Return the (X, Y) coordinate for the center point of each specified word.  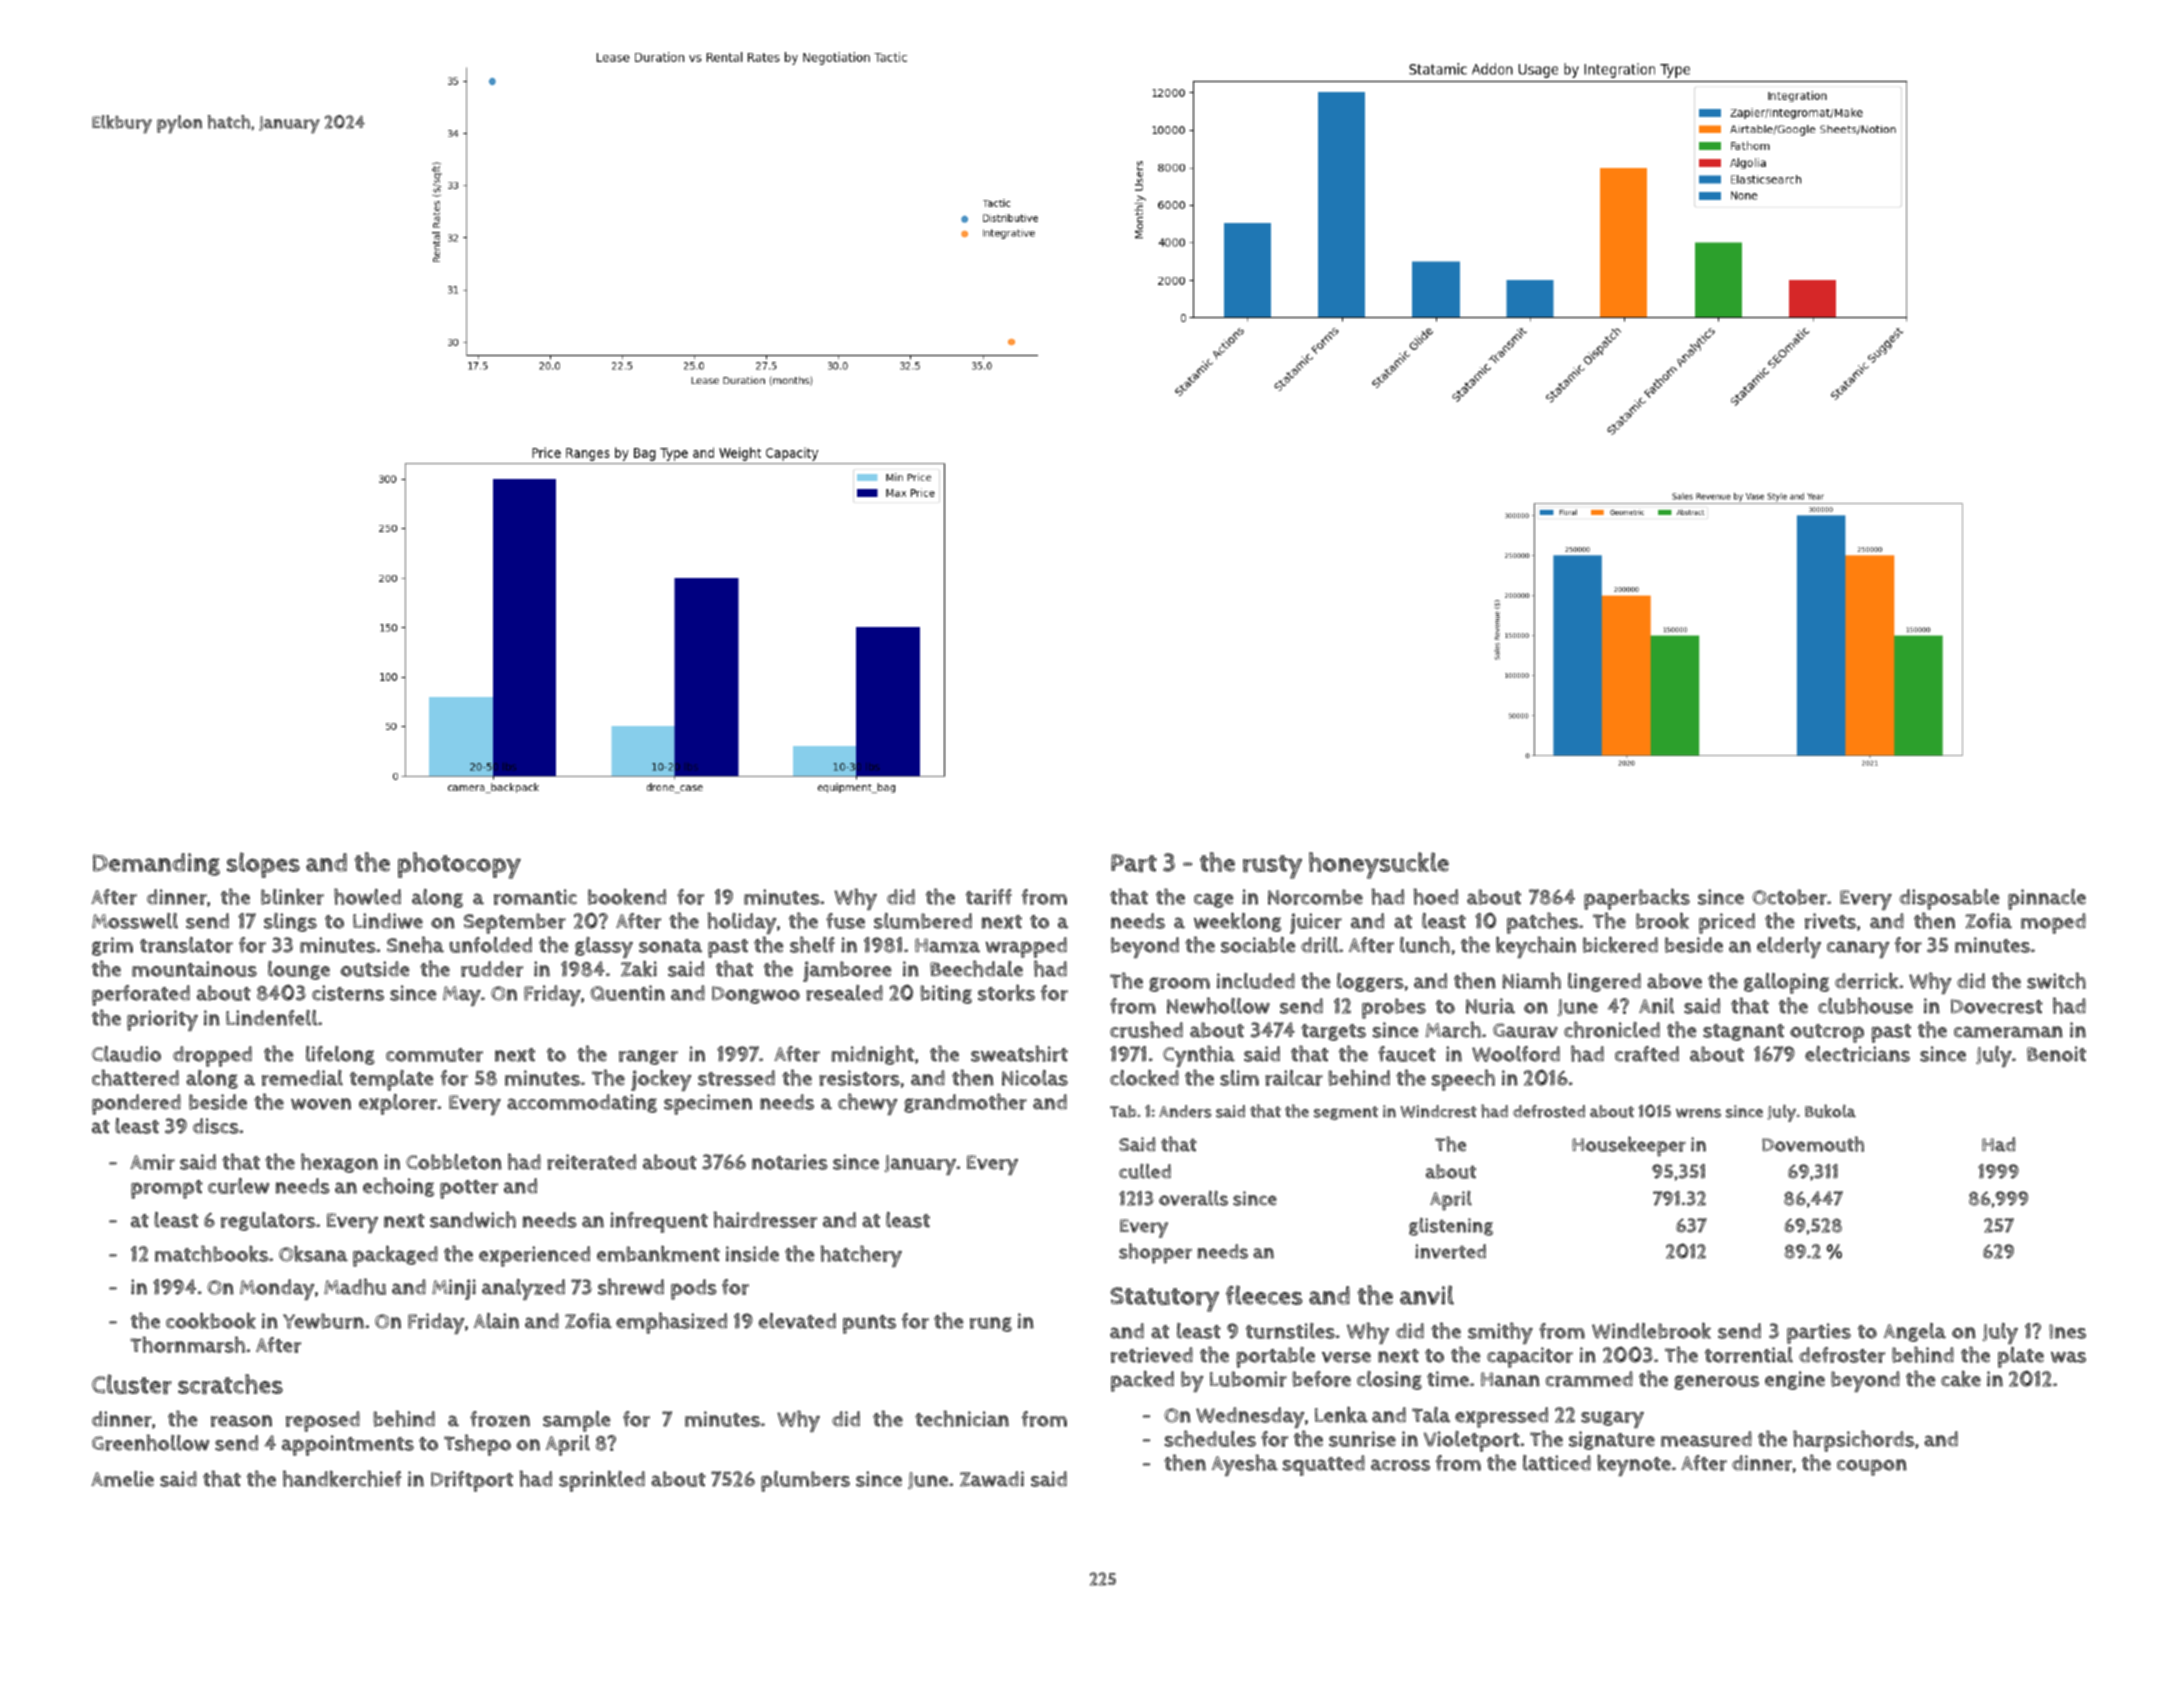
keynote (1634, 1465)
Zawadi (992, 1479)
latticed (1557, 1463)
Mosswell (135, 921)
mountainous (194, 969)
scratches (230, 1384)
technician (962, 1418)
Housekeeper (1629, 1146)
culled (1145, 1171)
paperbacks (1637, 899)
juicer (1316, 923)
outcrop (1827, 1033)
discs (216, 1126)
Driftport (472, 1481)
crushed (1146, 1029)
